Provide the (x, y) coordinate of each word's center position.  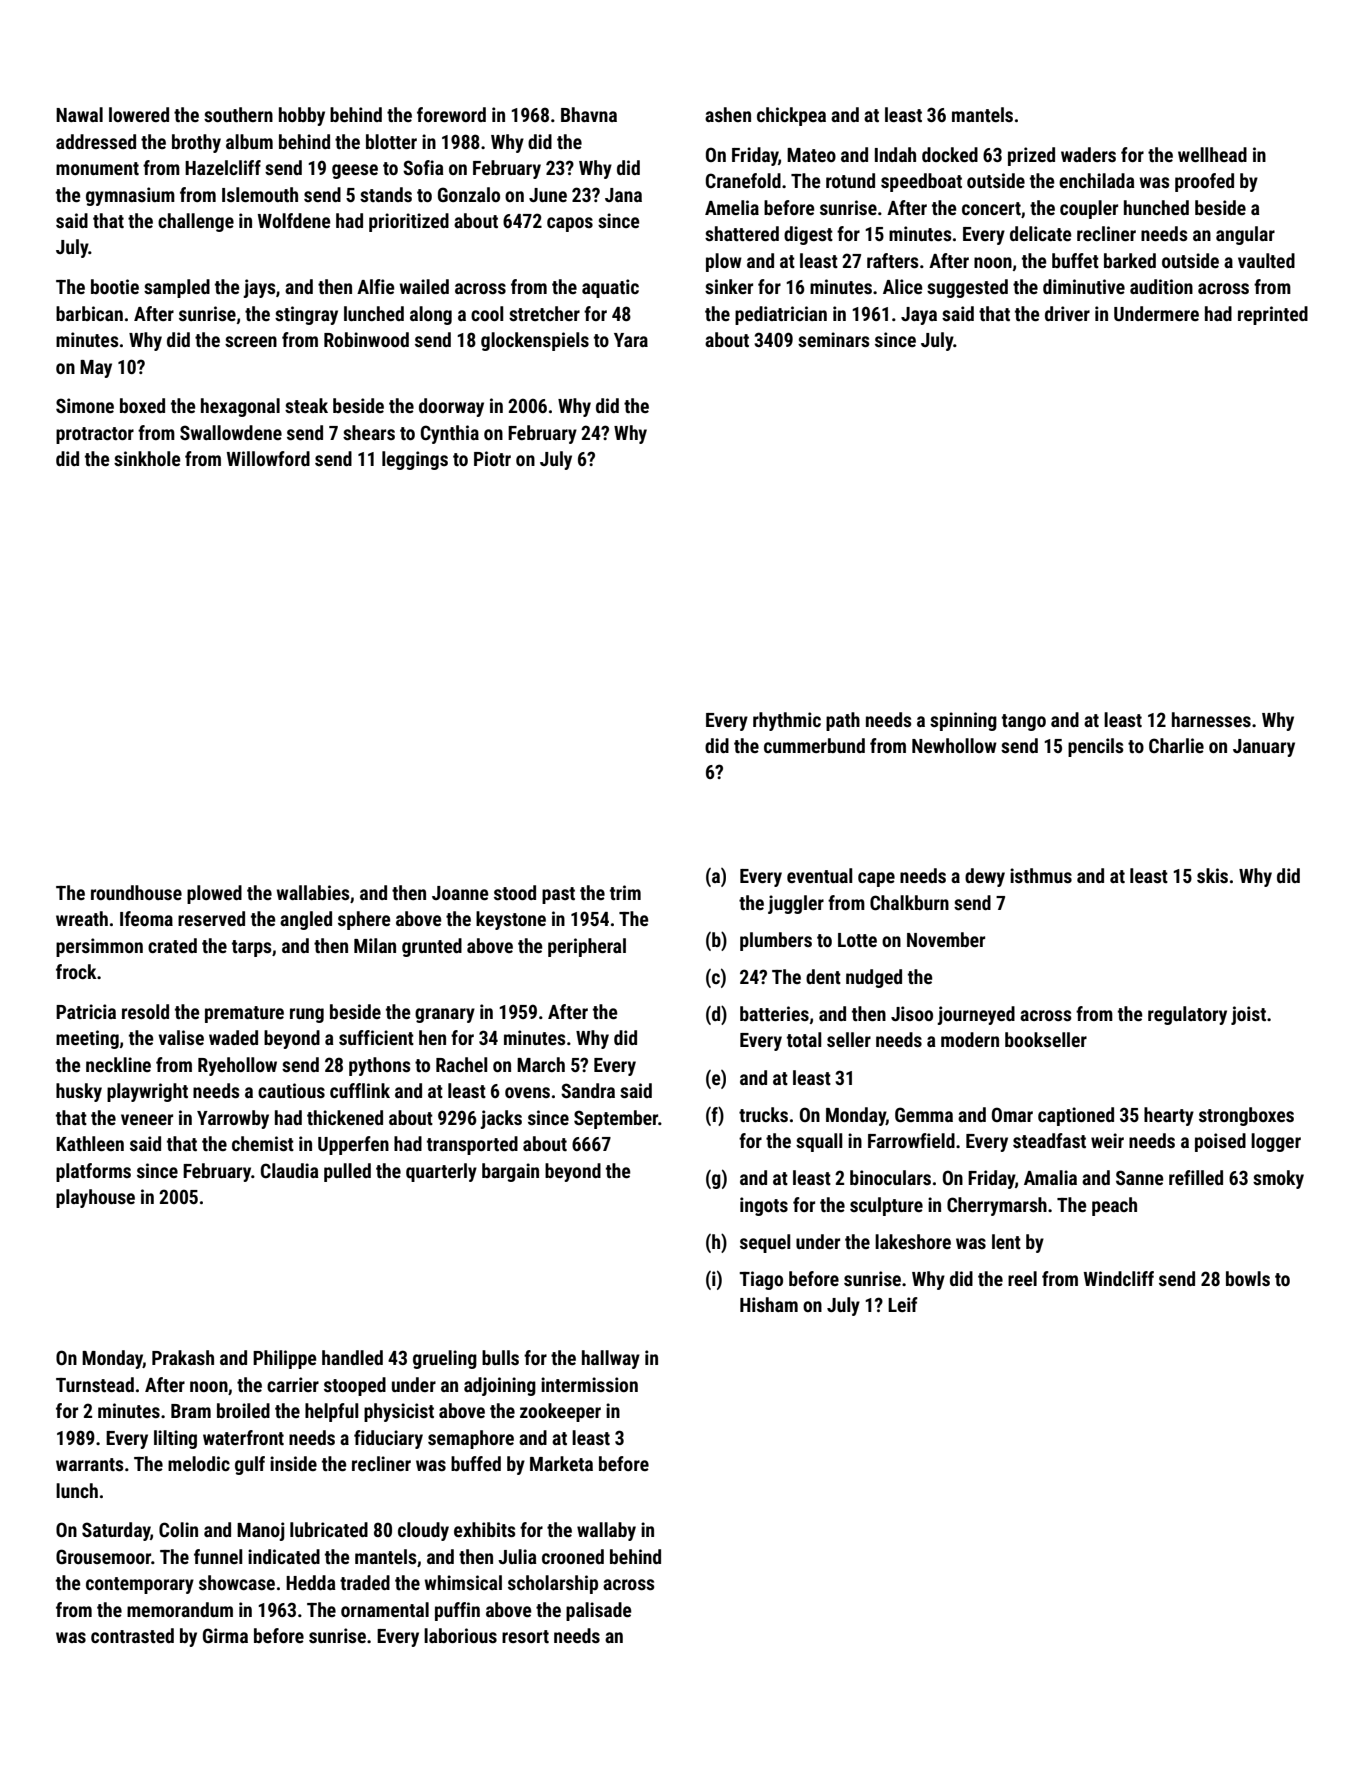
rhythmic (787, 721)
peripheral (587, 947)
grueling (445, 1359)
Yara (631, 340)
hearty (1169, 1116)
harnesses (1211, 719)
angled (306, 920)
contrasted (132, 1635)
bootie (115, 286)
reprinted (1273, 315)
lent (1006, 1241)
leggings (415, 460)
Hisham (769, 1304)
